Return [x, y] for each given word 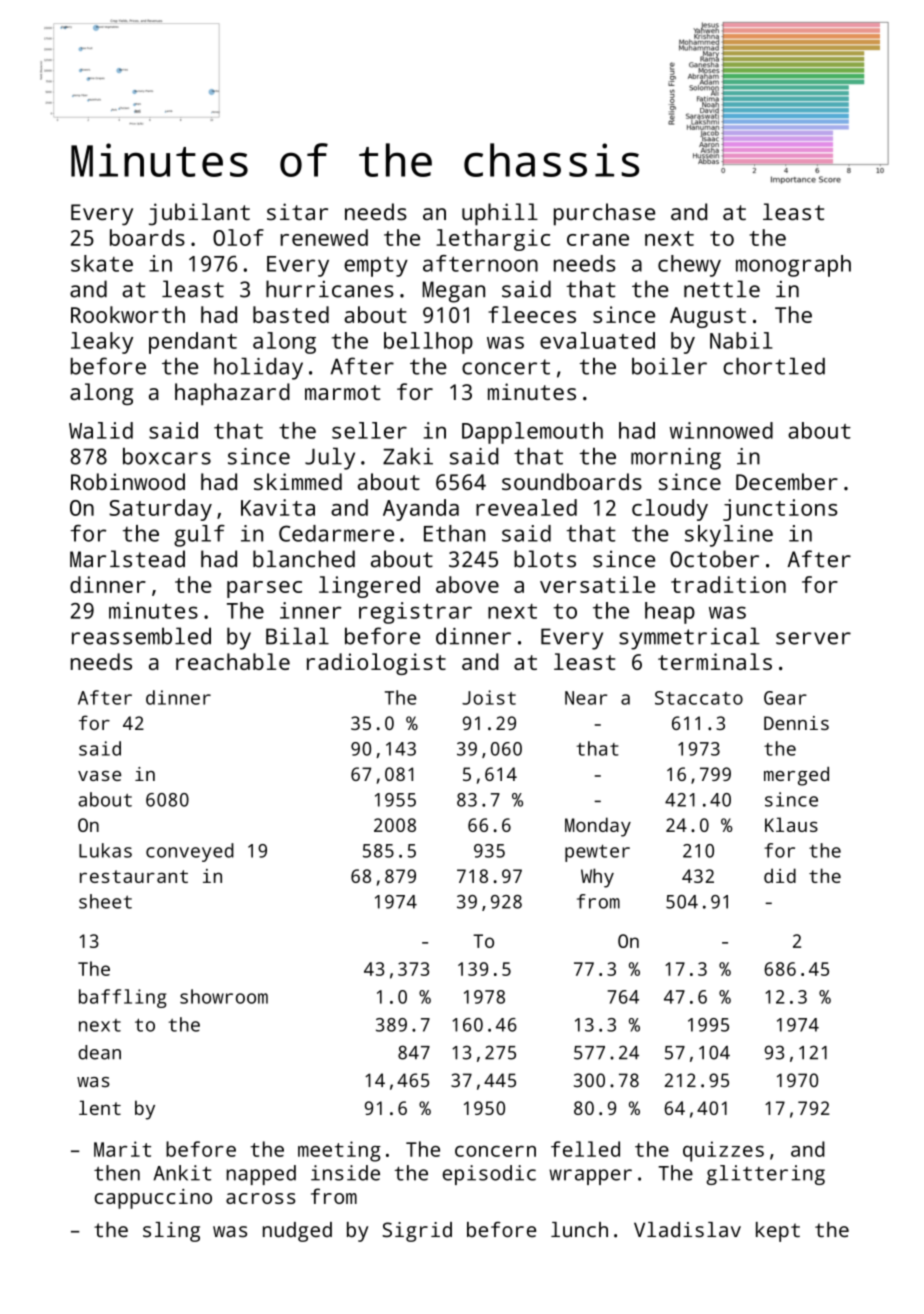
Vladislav [687, 1229]
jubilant [199, 214]
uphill [500, 214]
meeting [339, 1151]
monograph [793, 266]
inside [345, 1173]
